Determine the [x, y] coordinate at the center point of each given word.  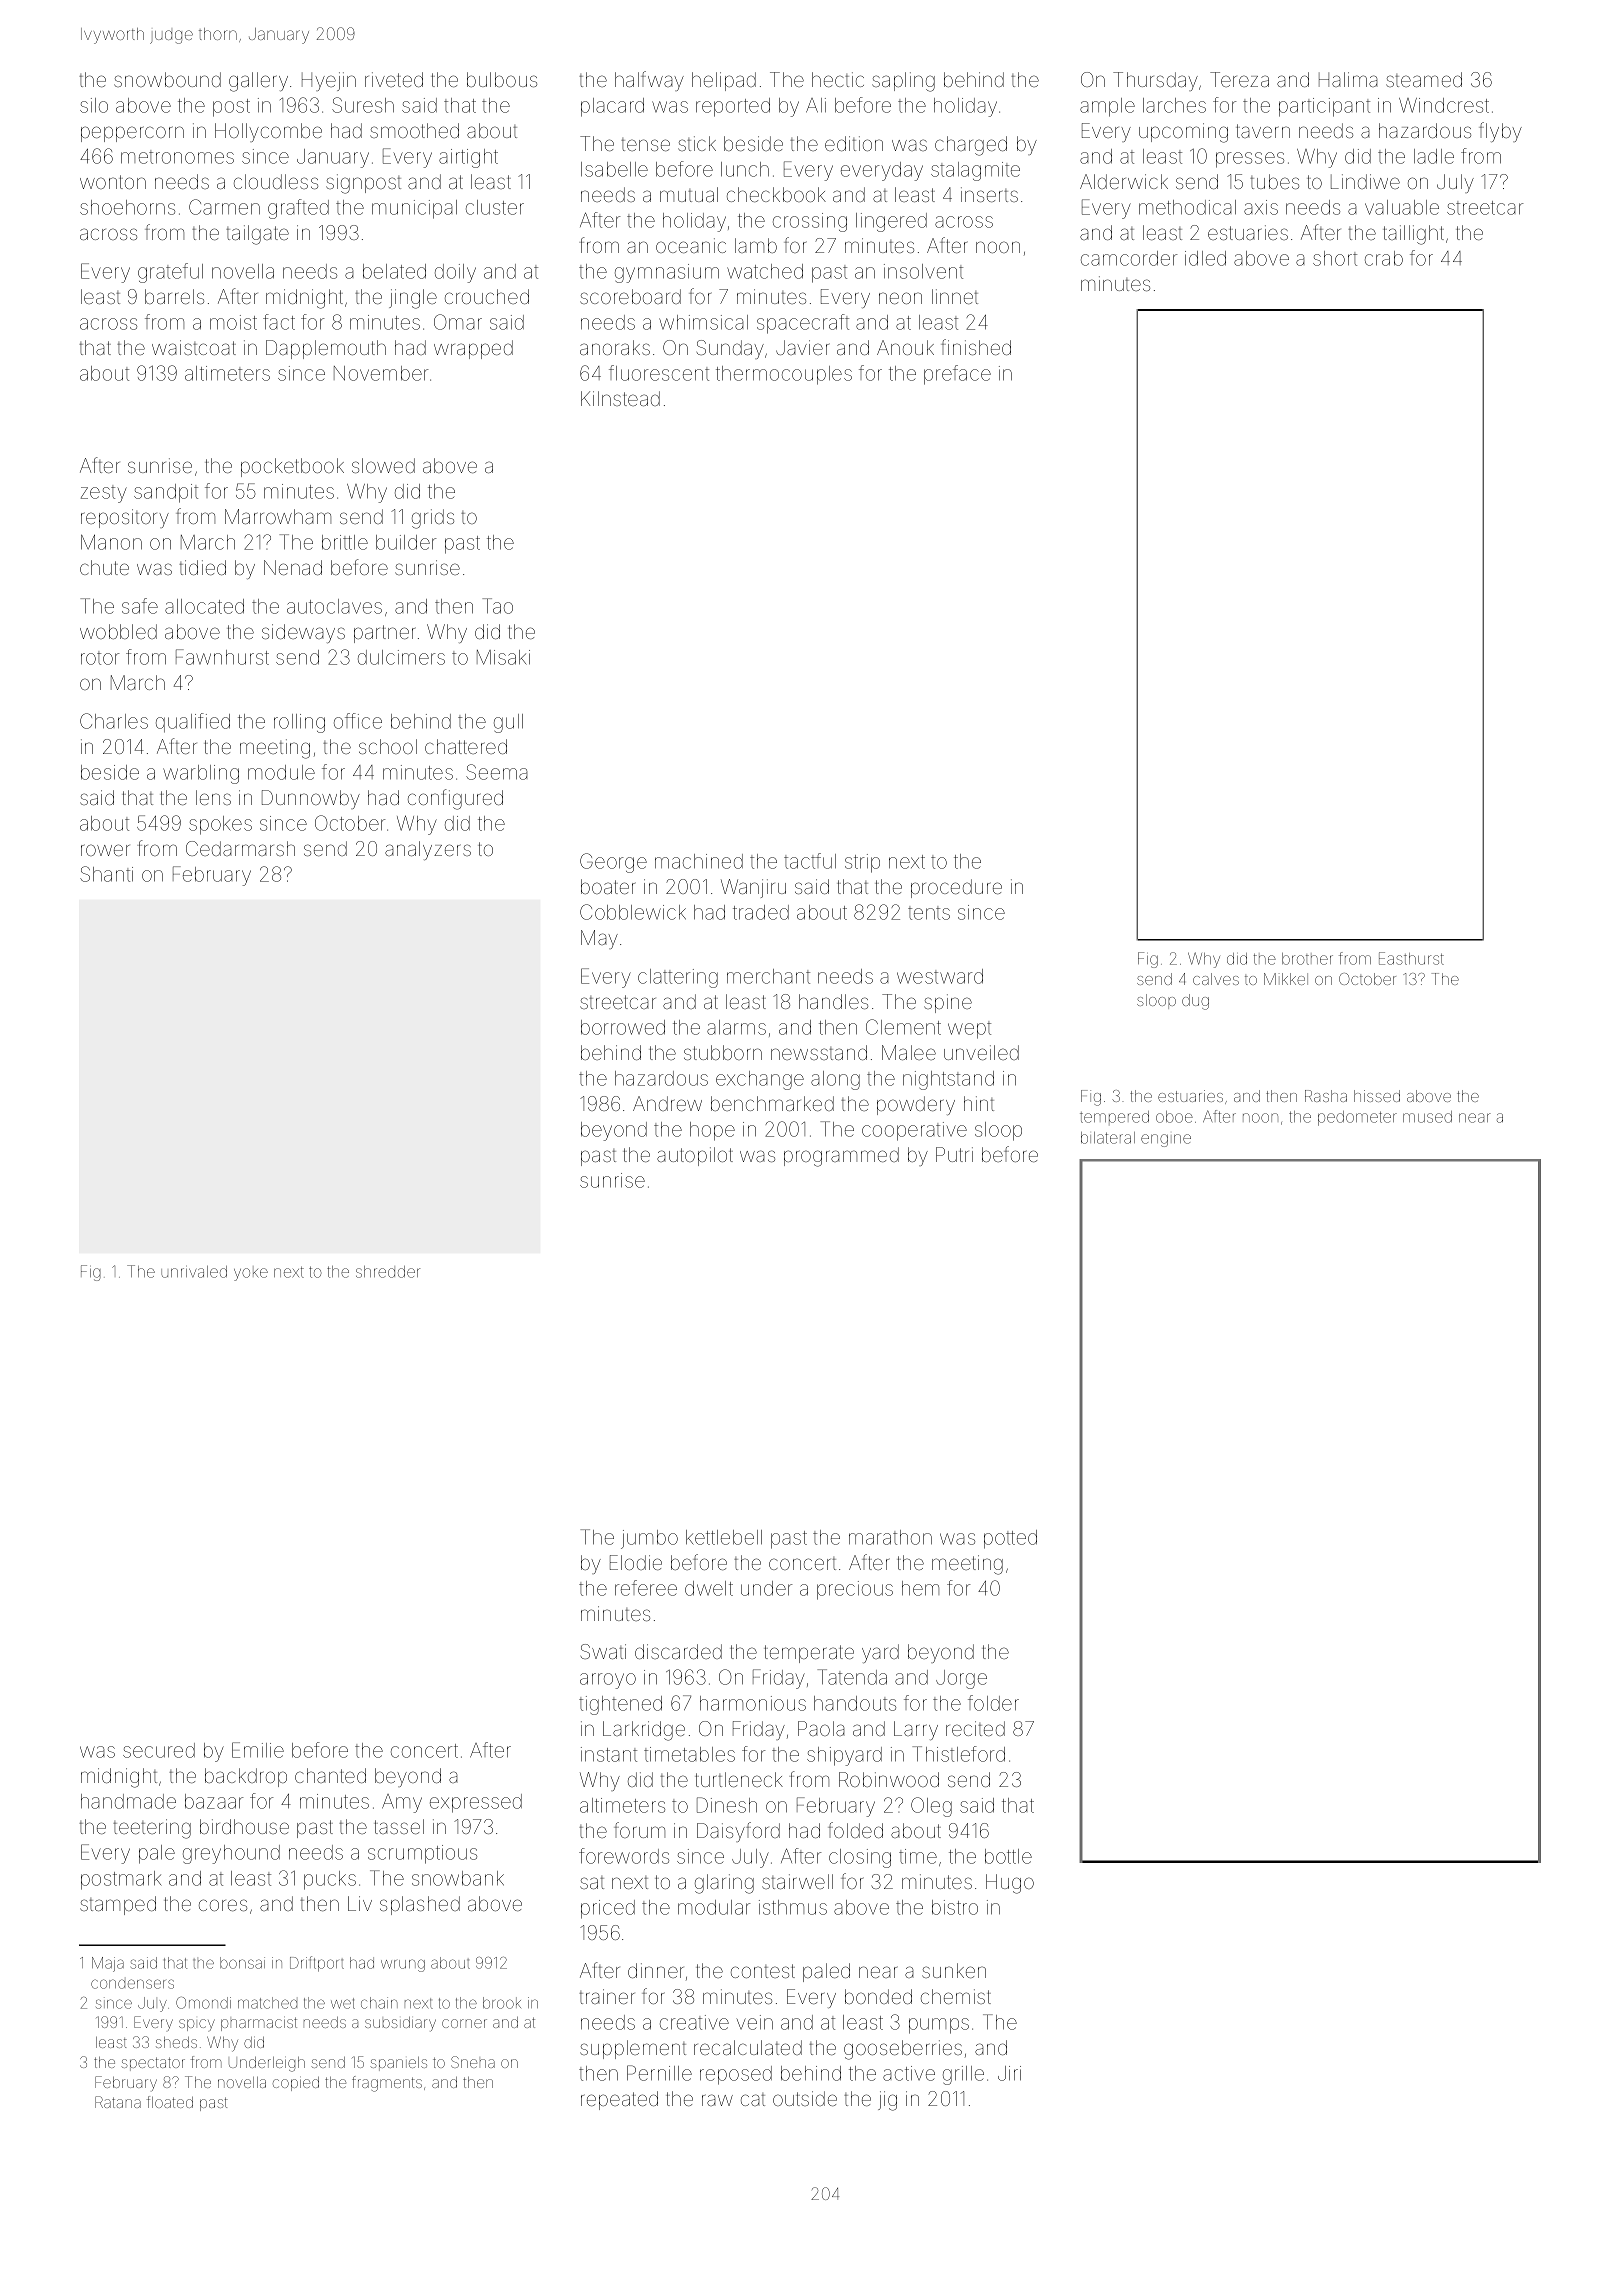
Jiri [1009, 2073]
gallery [258, 82]
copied [296, 2084]
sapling [903, 82]
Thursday [1155, 81]
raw [717, 2100]
